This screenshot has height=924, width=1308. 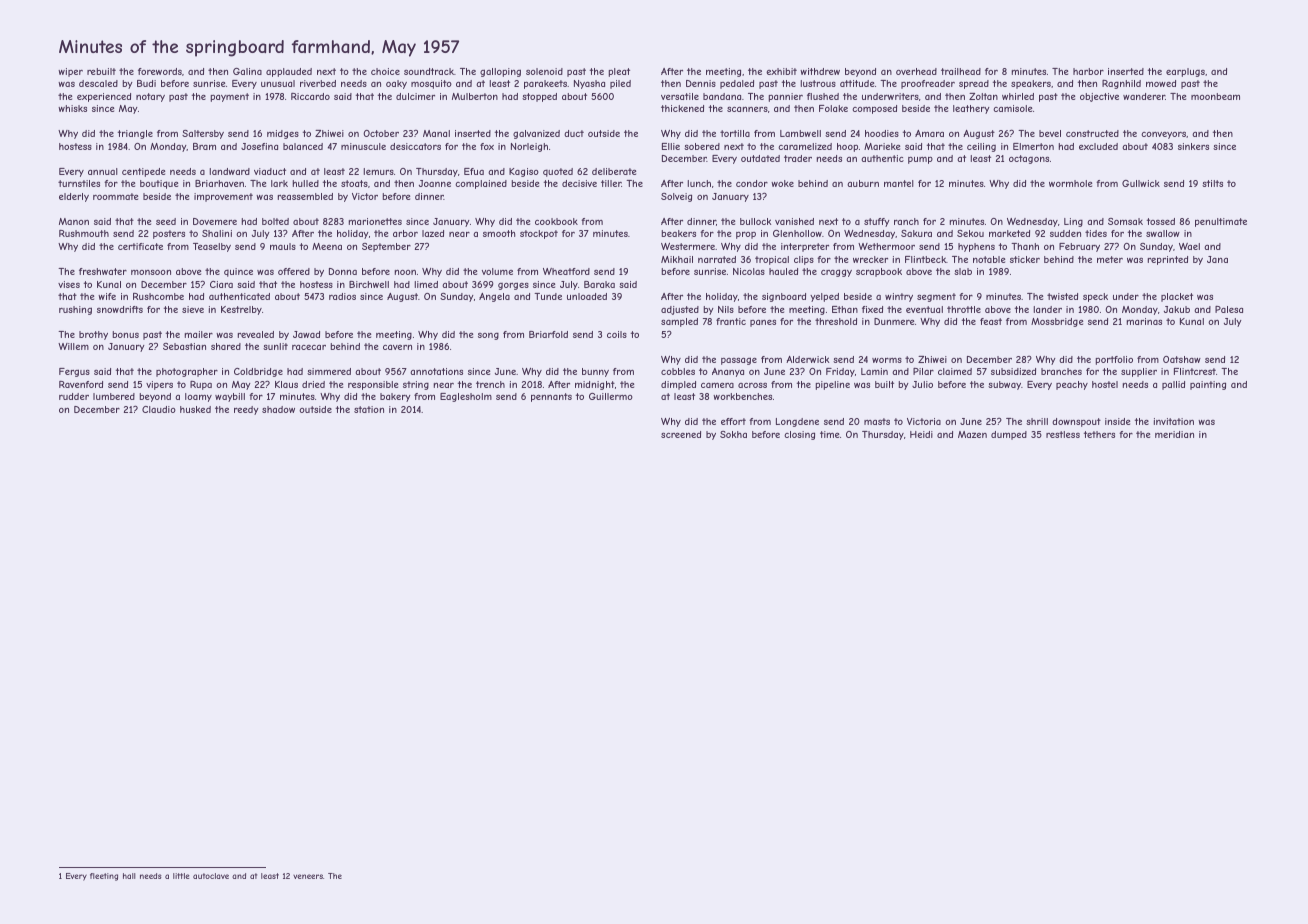 I want to click on invitation, so click(x=1174, y=421).
